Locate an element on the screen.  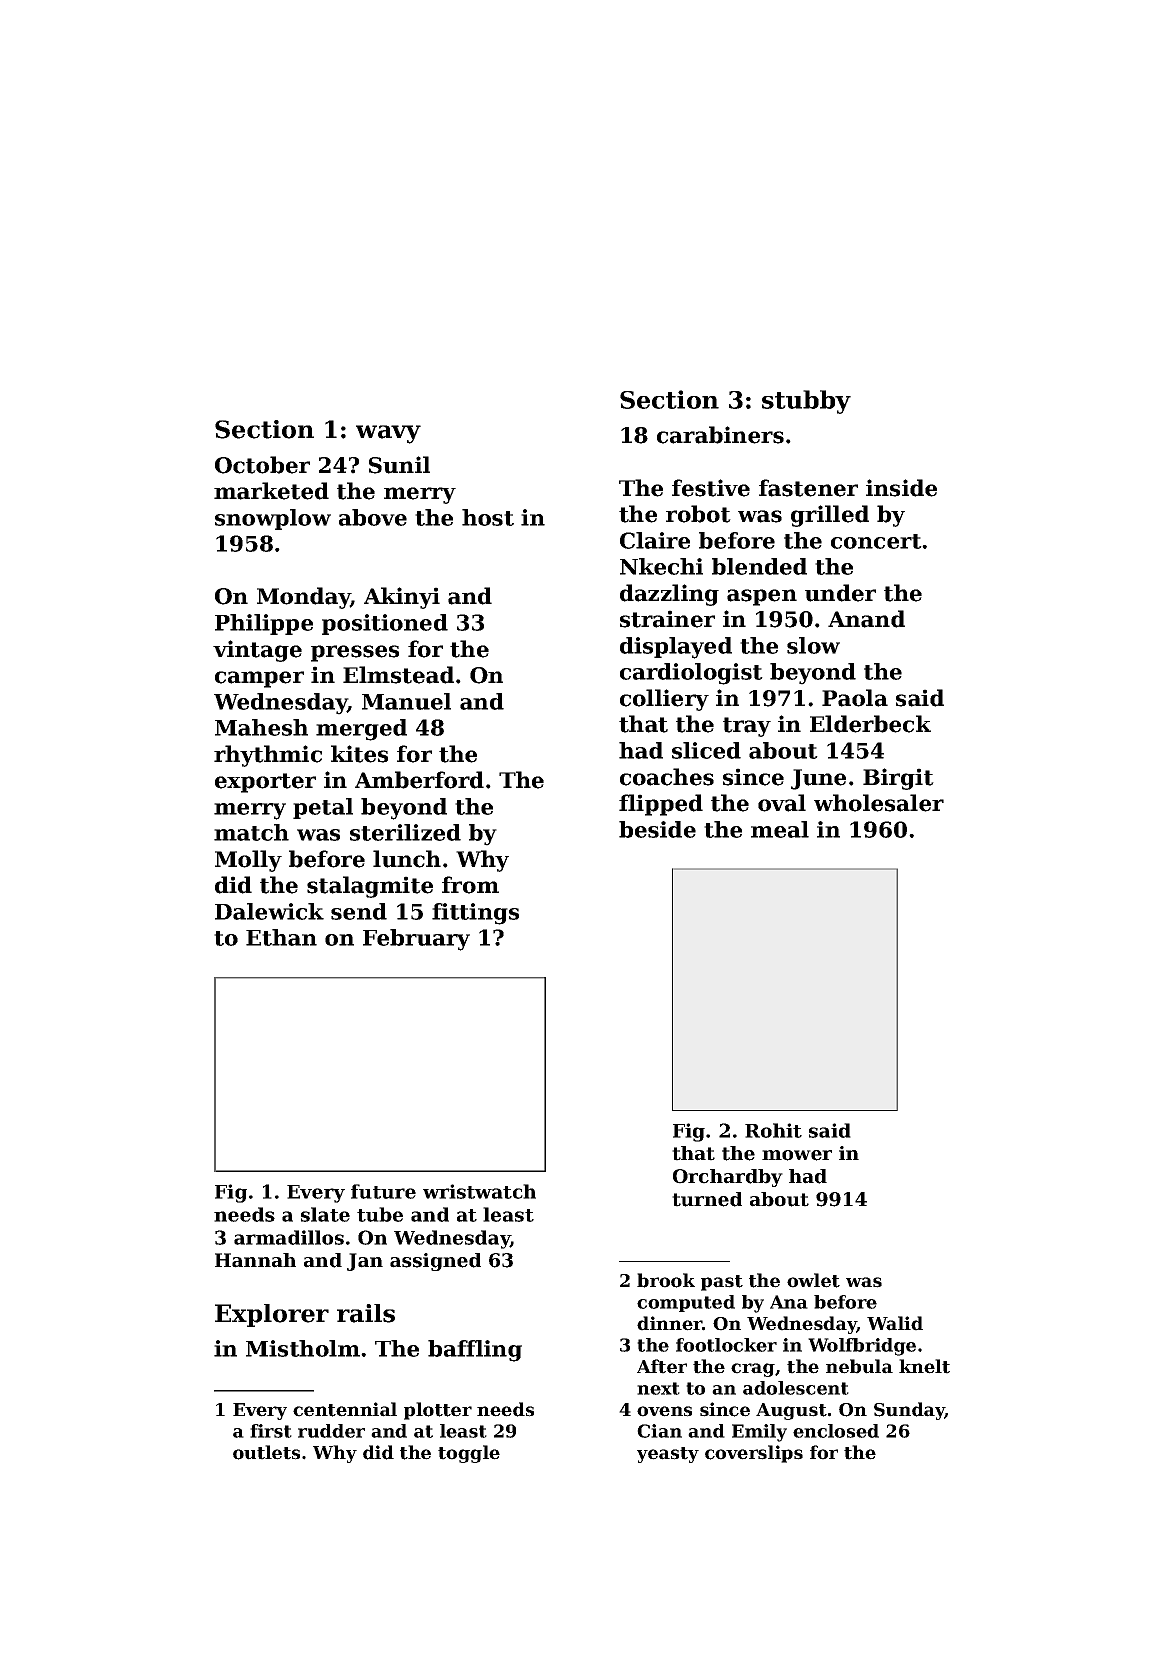
host is located at coordinates (488, 517).
